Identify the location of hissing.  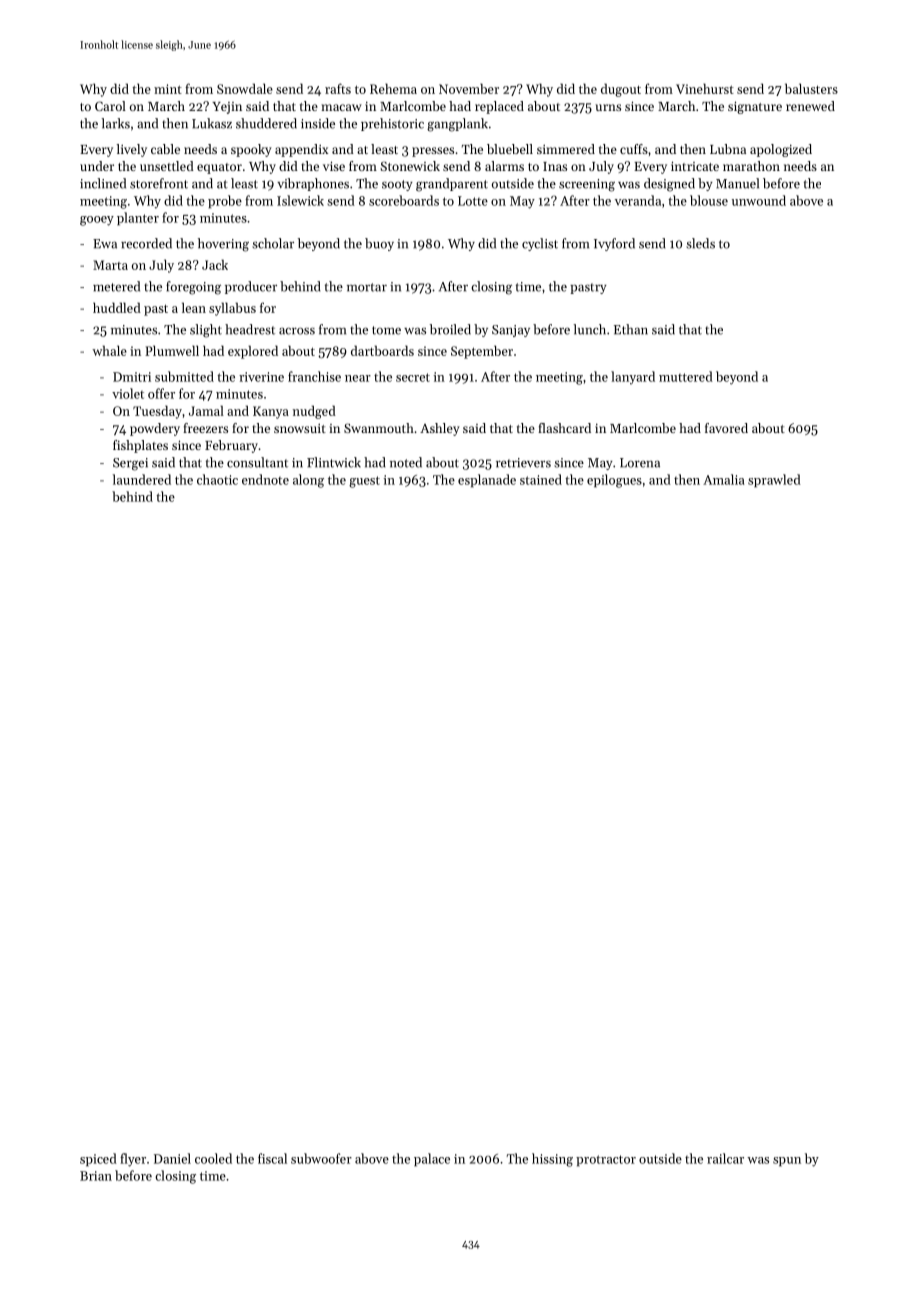
(552, 1160).
